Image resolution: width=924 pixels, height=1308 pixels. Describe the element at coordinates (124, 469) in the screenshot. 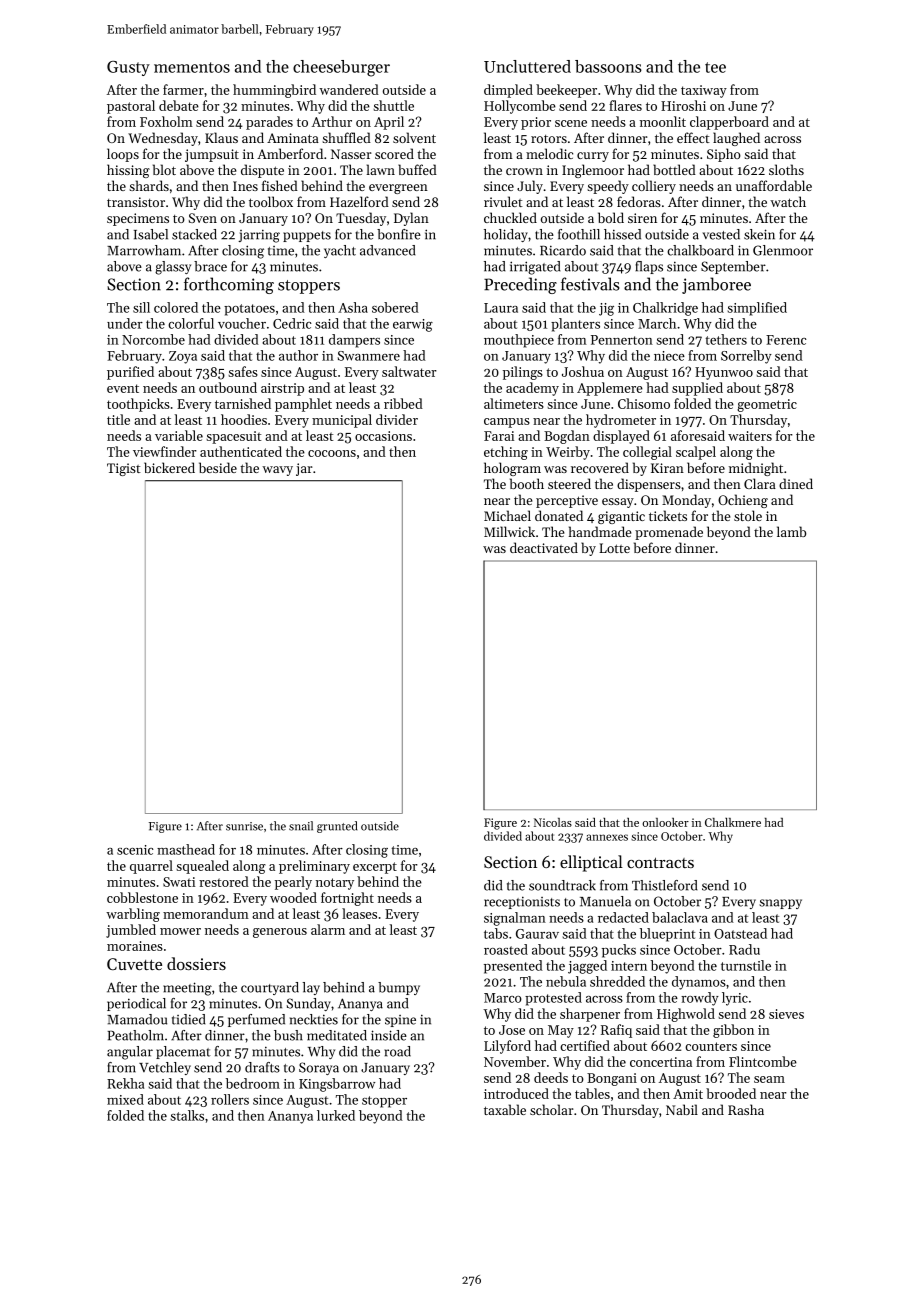

I see `Tigist` at that location.
